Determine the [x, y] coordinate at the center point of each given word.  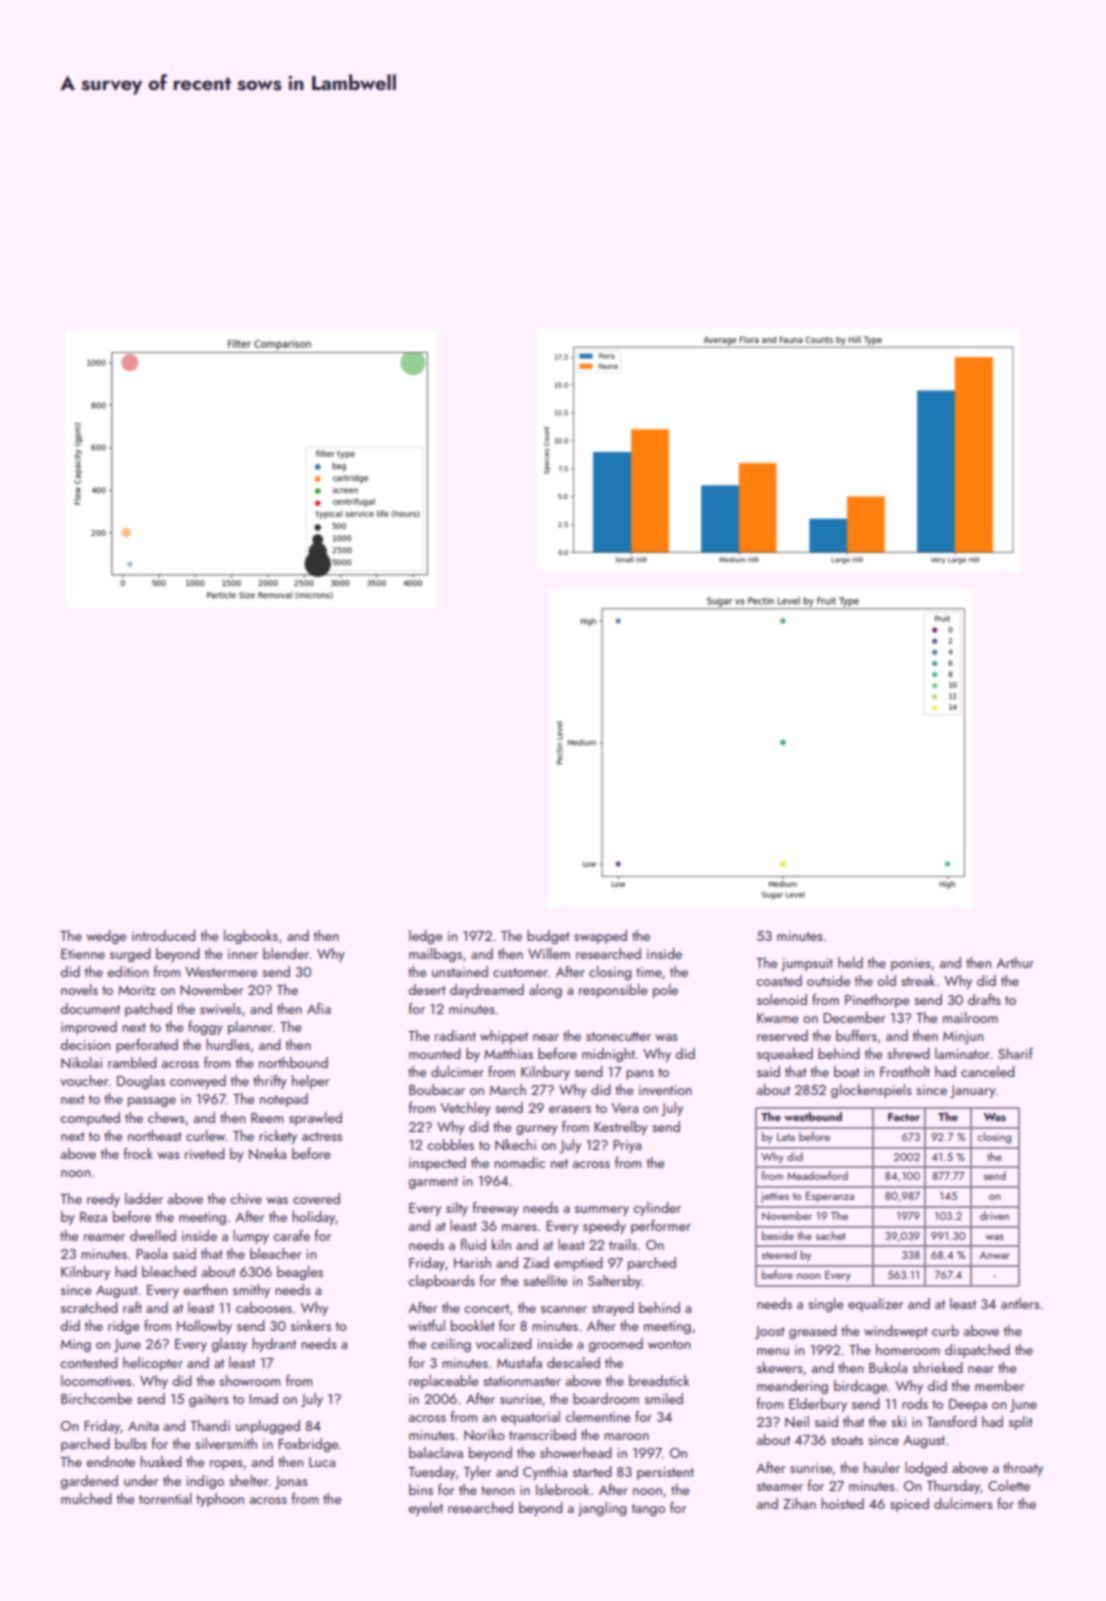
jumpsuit [807, 964]
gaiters [209, 1400]
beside [778, 1235]
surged [130, 955]
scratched [89, 1307]
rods [915, 1403]
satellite [545, 1280]
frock [138, 1153]
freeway [496, 1209]
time [649, 972]
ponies [911, 964]
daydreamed [487, 991]
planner [250, 1028]
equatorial [530, 1418]
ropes [226, 1465]
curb [945, 1330]
